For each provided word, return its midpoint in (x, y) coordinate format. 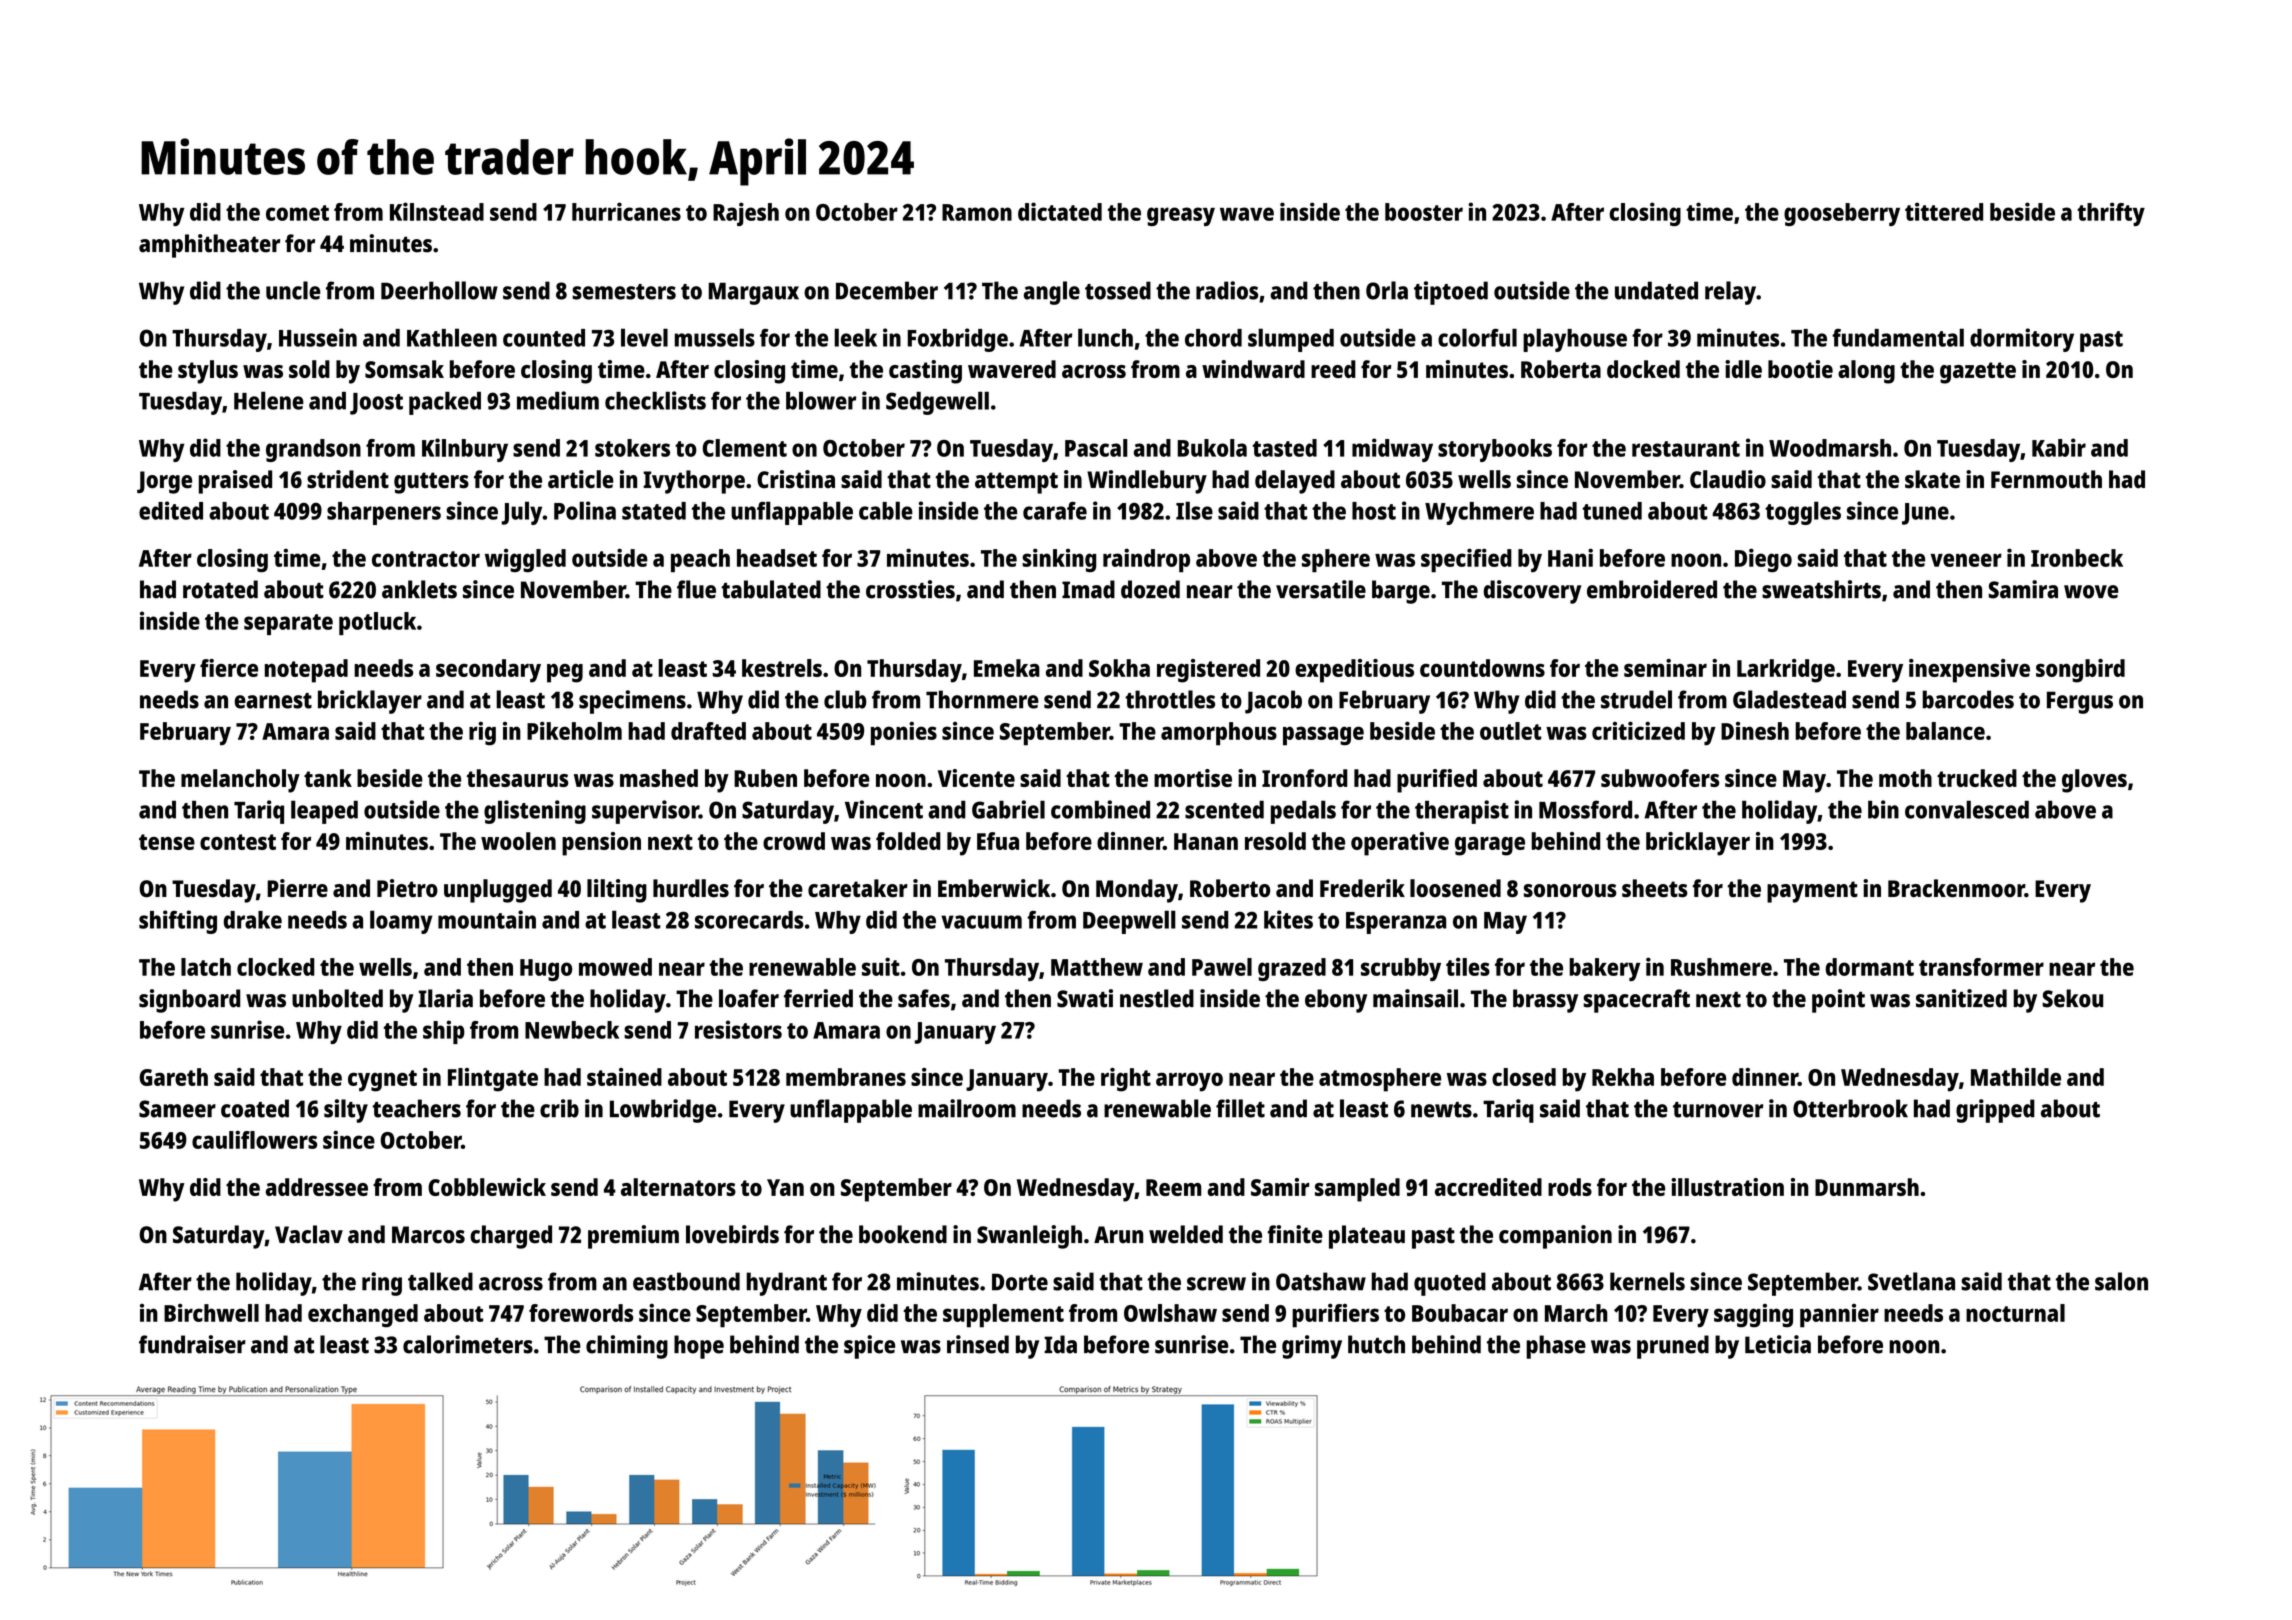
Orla (1387, 290)
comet (297, 213)
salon (2121, 1281)
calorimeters (468, 1344)
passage (1323, 736)
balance (1945, 731)
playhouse (1575, 340)
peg (565, 673)
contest (238, 842)
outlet (1510, 731)
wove (2091, 592)
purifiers (1335, 1316)
